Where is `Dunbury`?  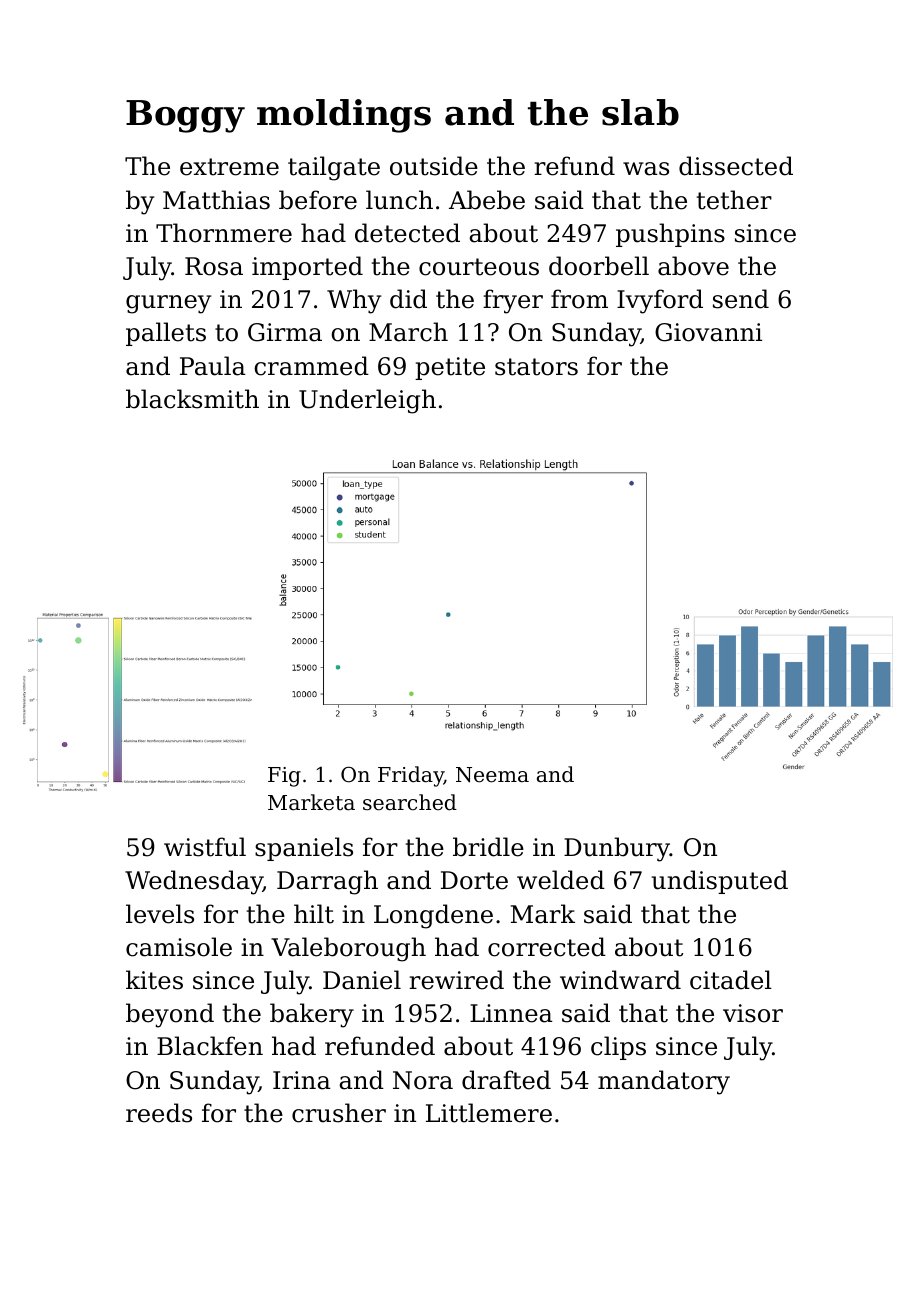 Dunbury is located at coordinates (617, 849).
